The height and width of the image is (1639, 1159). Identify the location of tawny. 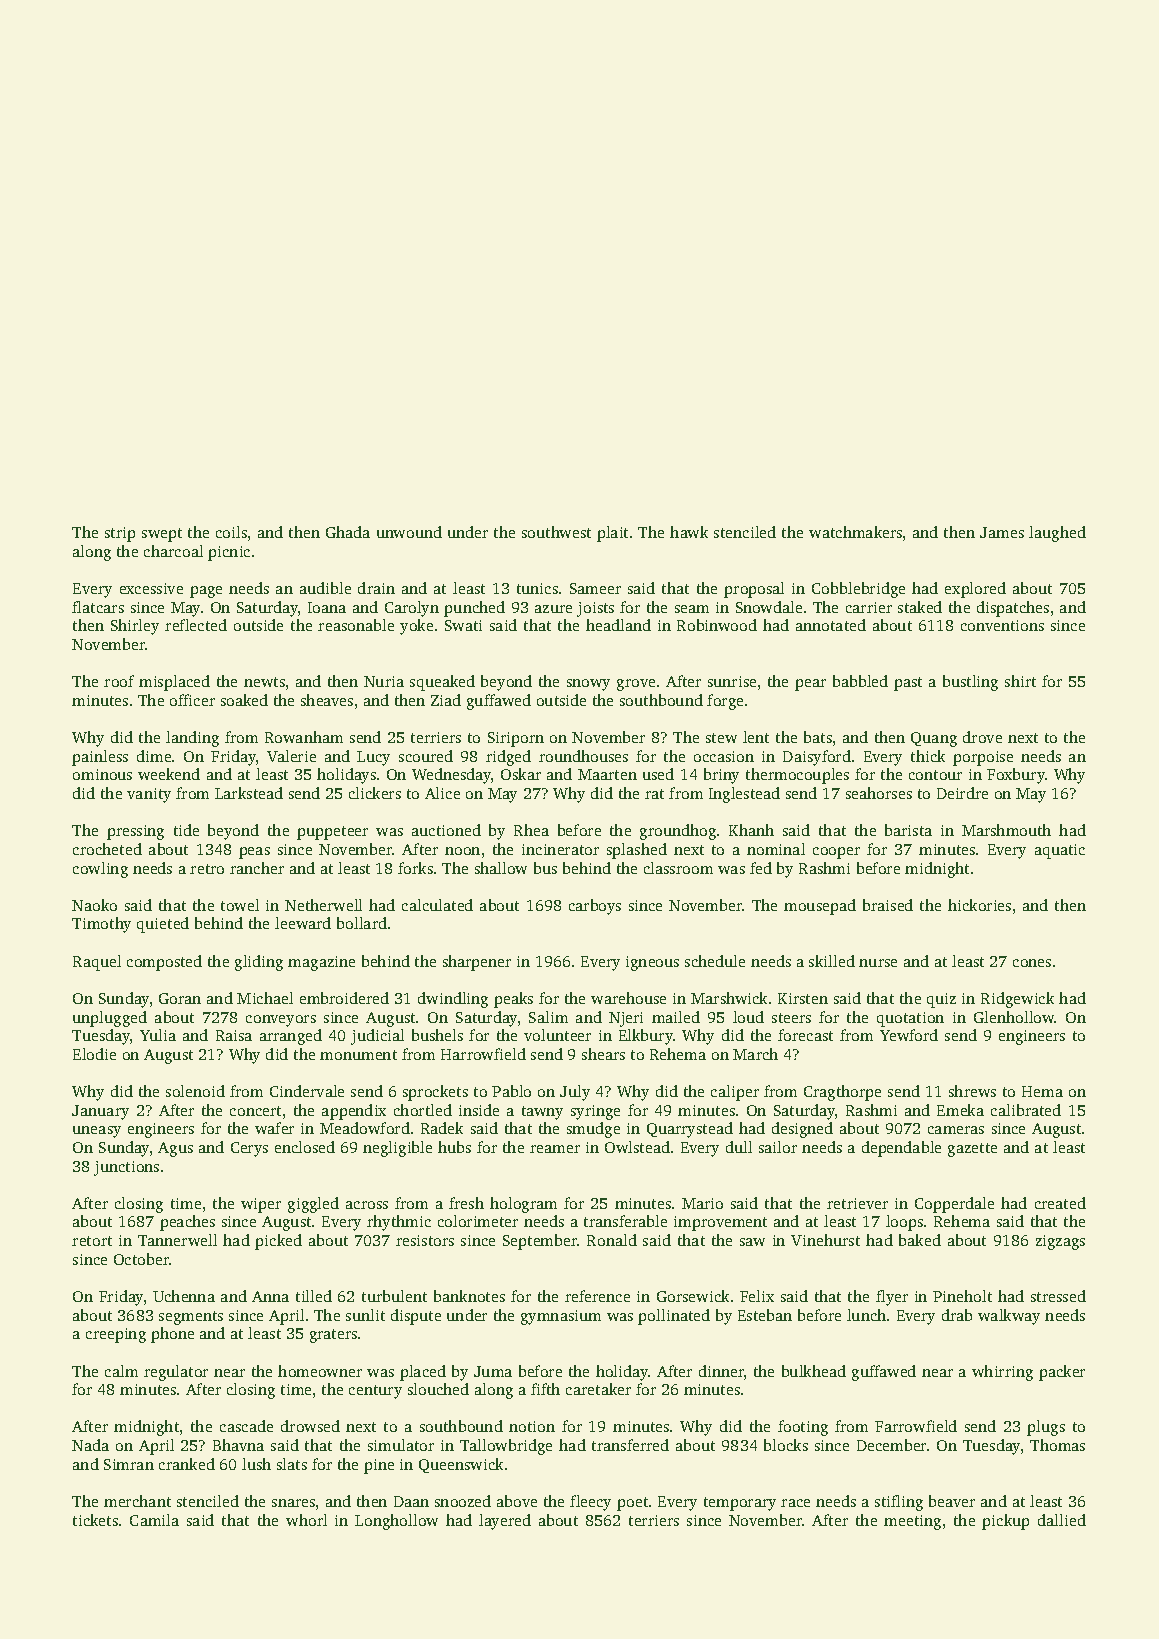
(542, 1113).
